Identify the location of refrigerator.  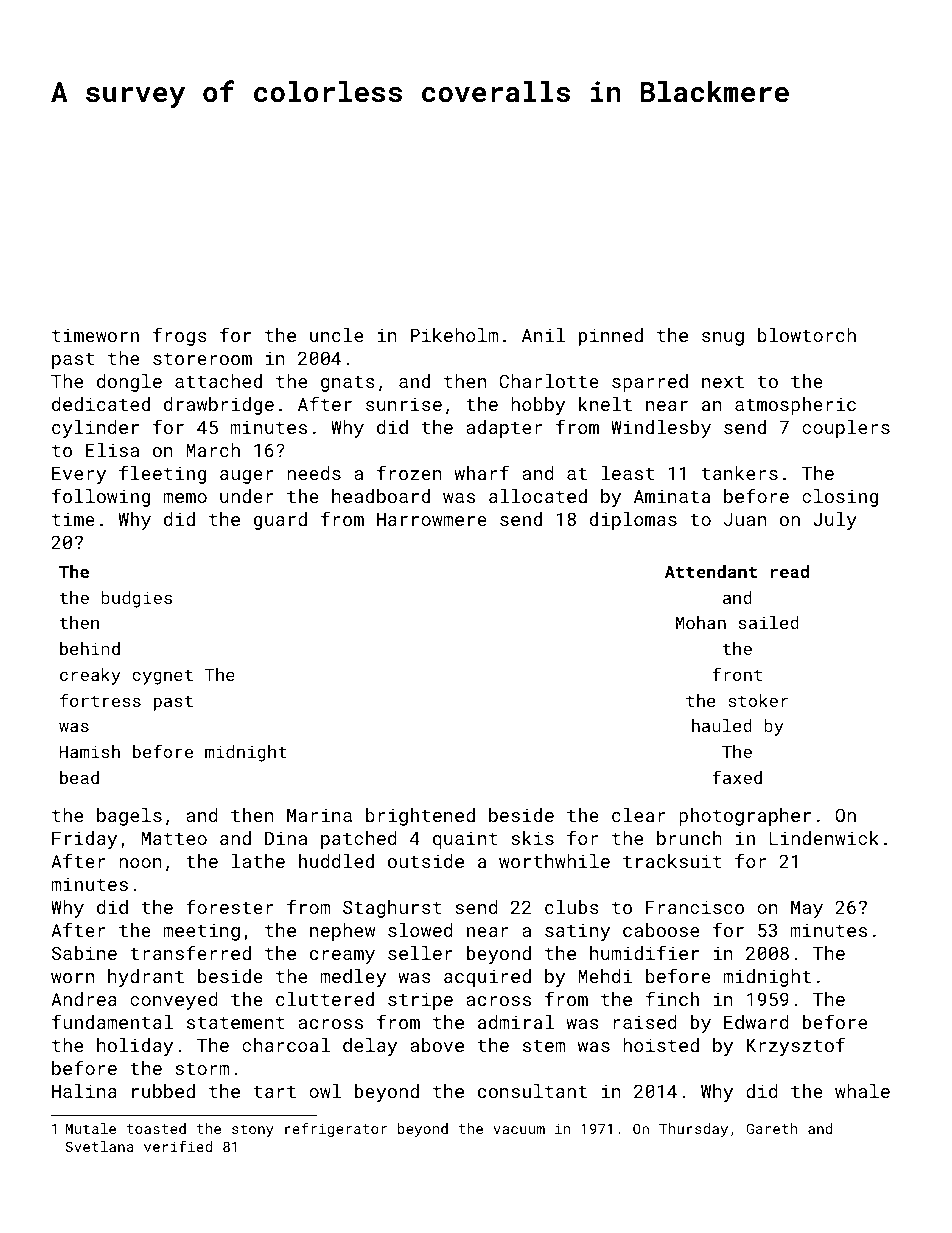
(336, 1130).
